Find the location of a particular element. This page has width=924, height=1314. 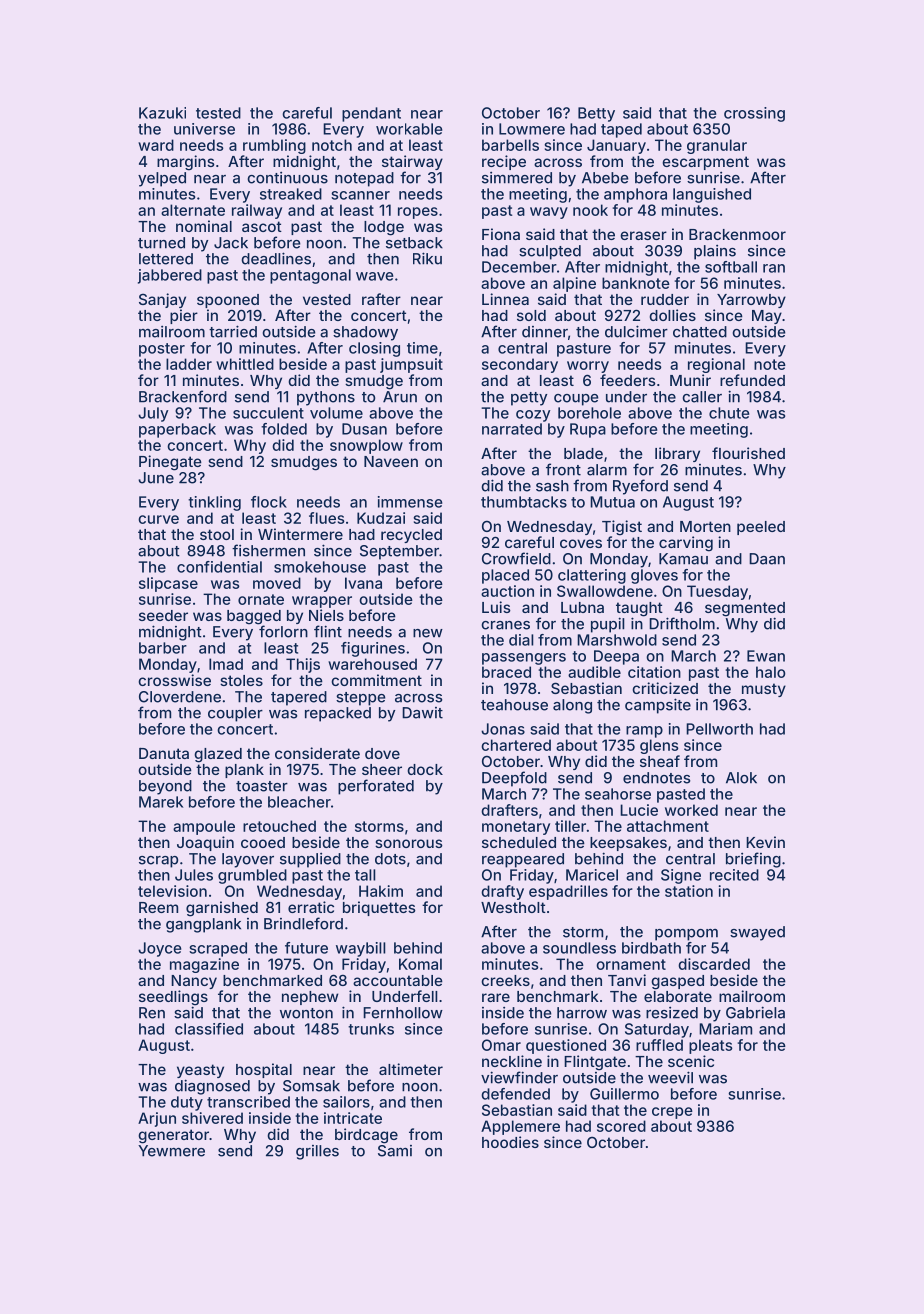

rumbling is located at coordinates (274, 146).
